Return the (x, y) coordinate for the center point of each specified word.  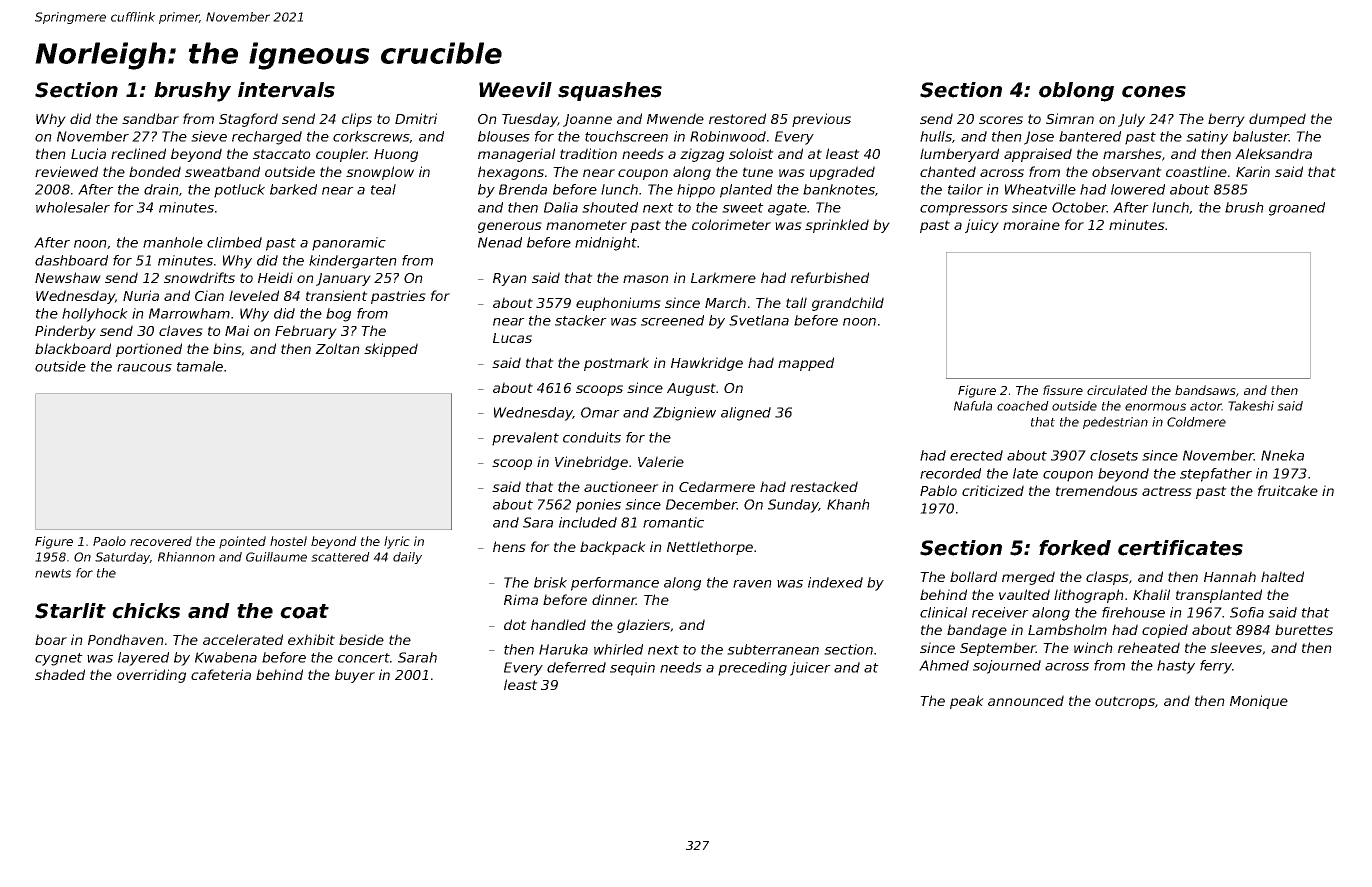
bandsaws (1205, 390)
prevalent (525, 439)
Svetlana (759, 320)
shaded (60, 674)
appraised (1038, 155)
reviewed (66, 171)
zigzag (702, 155)
